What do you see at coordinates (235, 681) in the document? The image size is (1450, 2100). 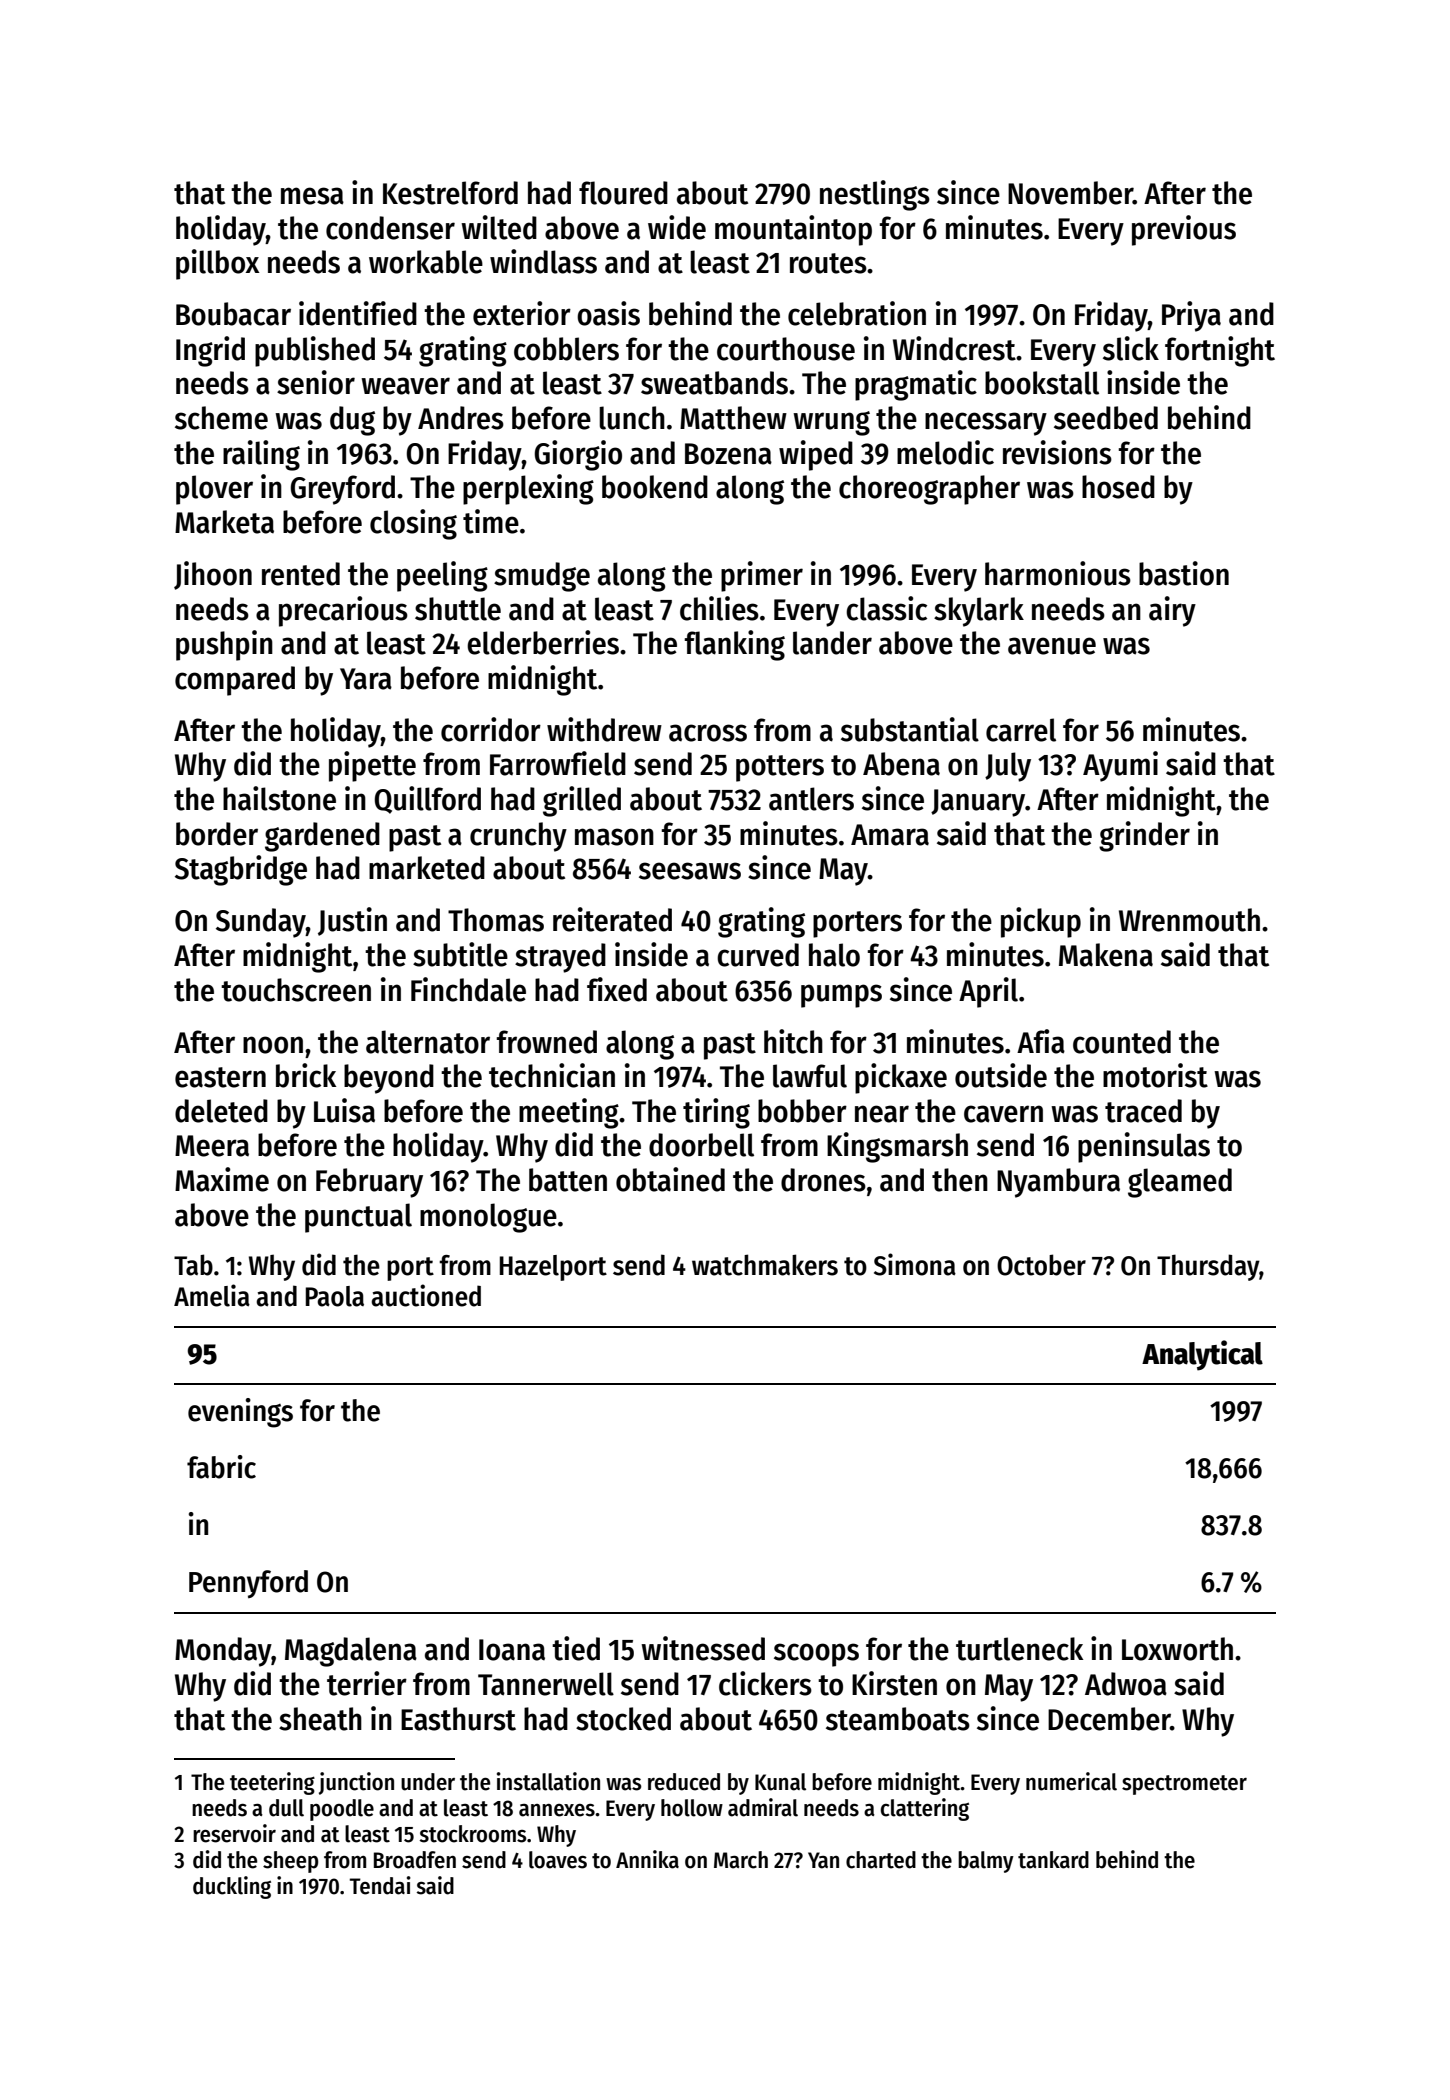 I see `compared` at bounding box center [235, 681].
